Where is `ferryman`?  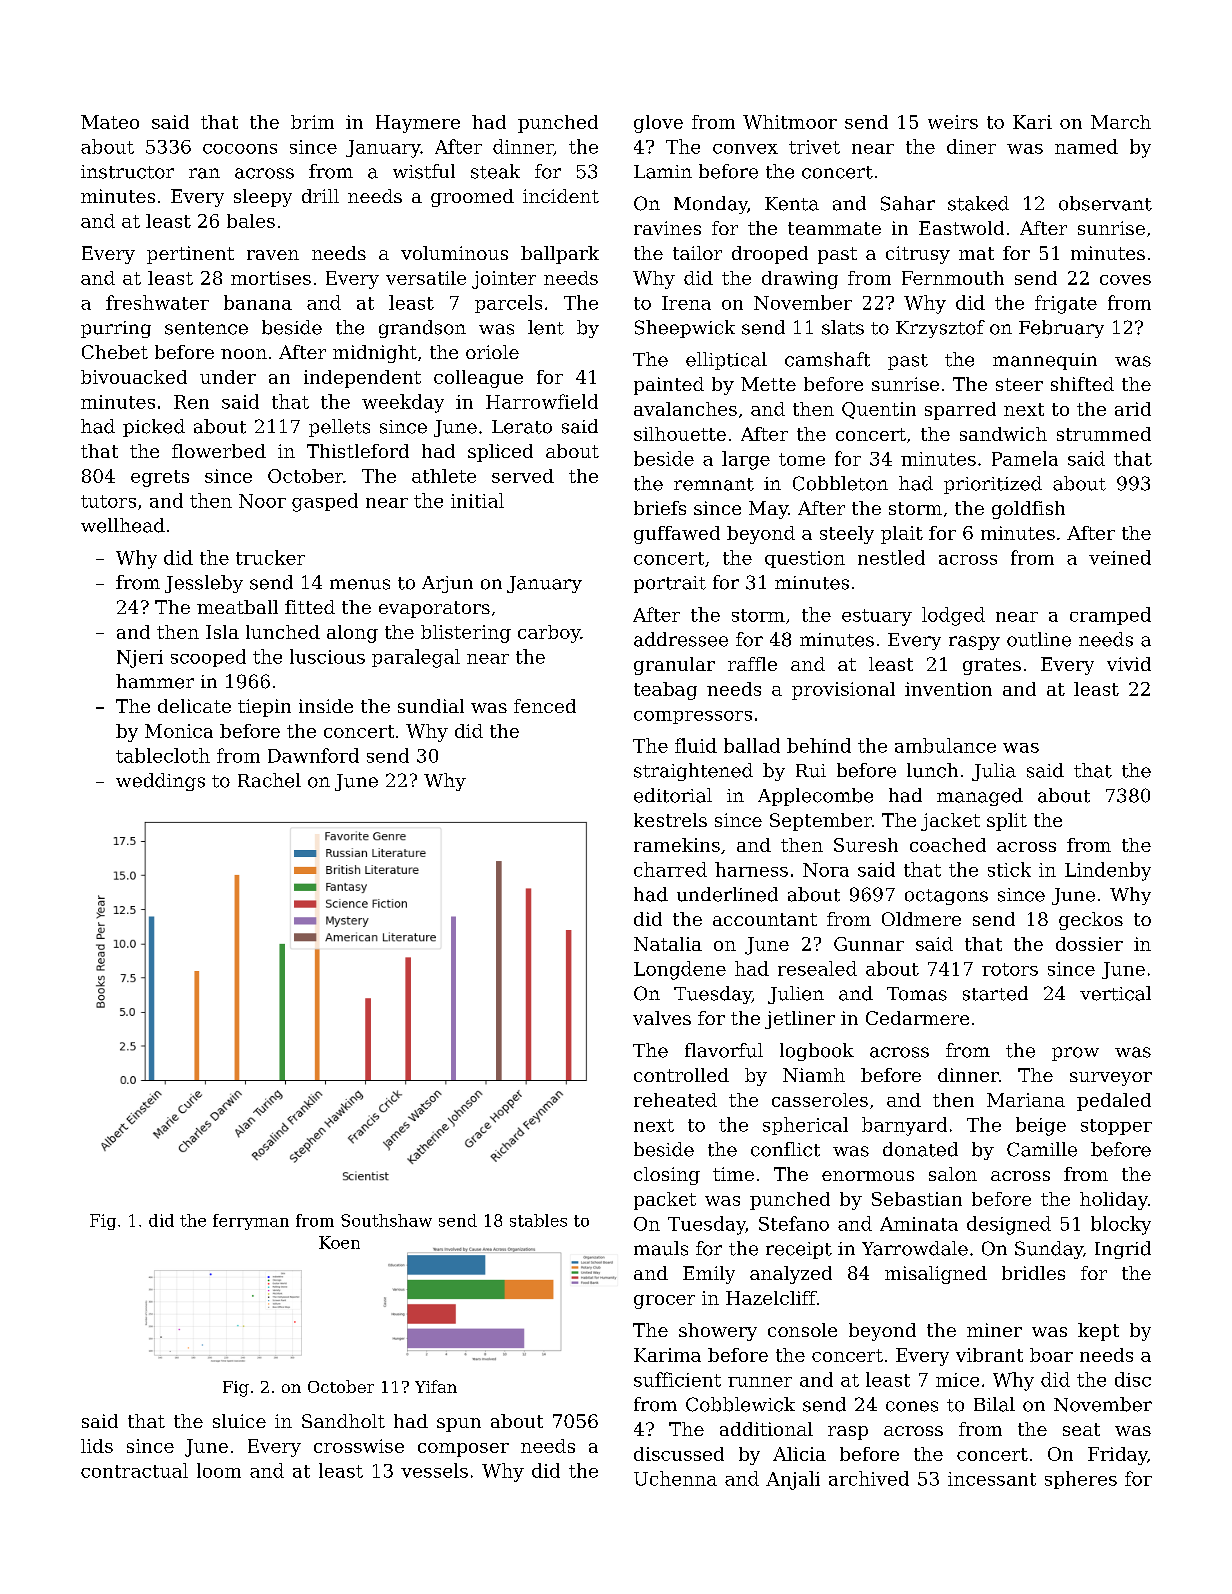
ferryman is located at coordinates (251, 1222).
